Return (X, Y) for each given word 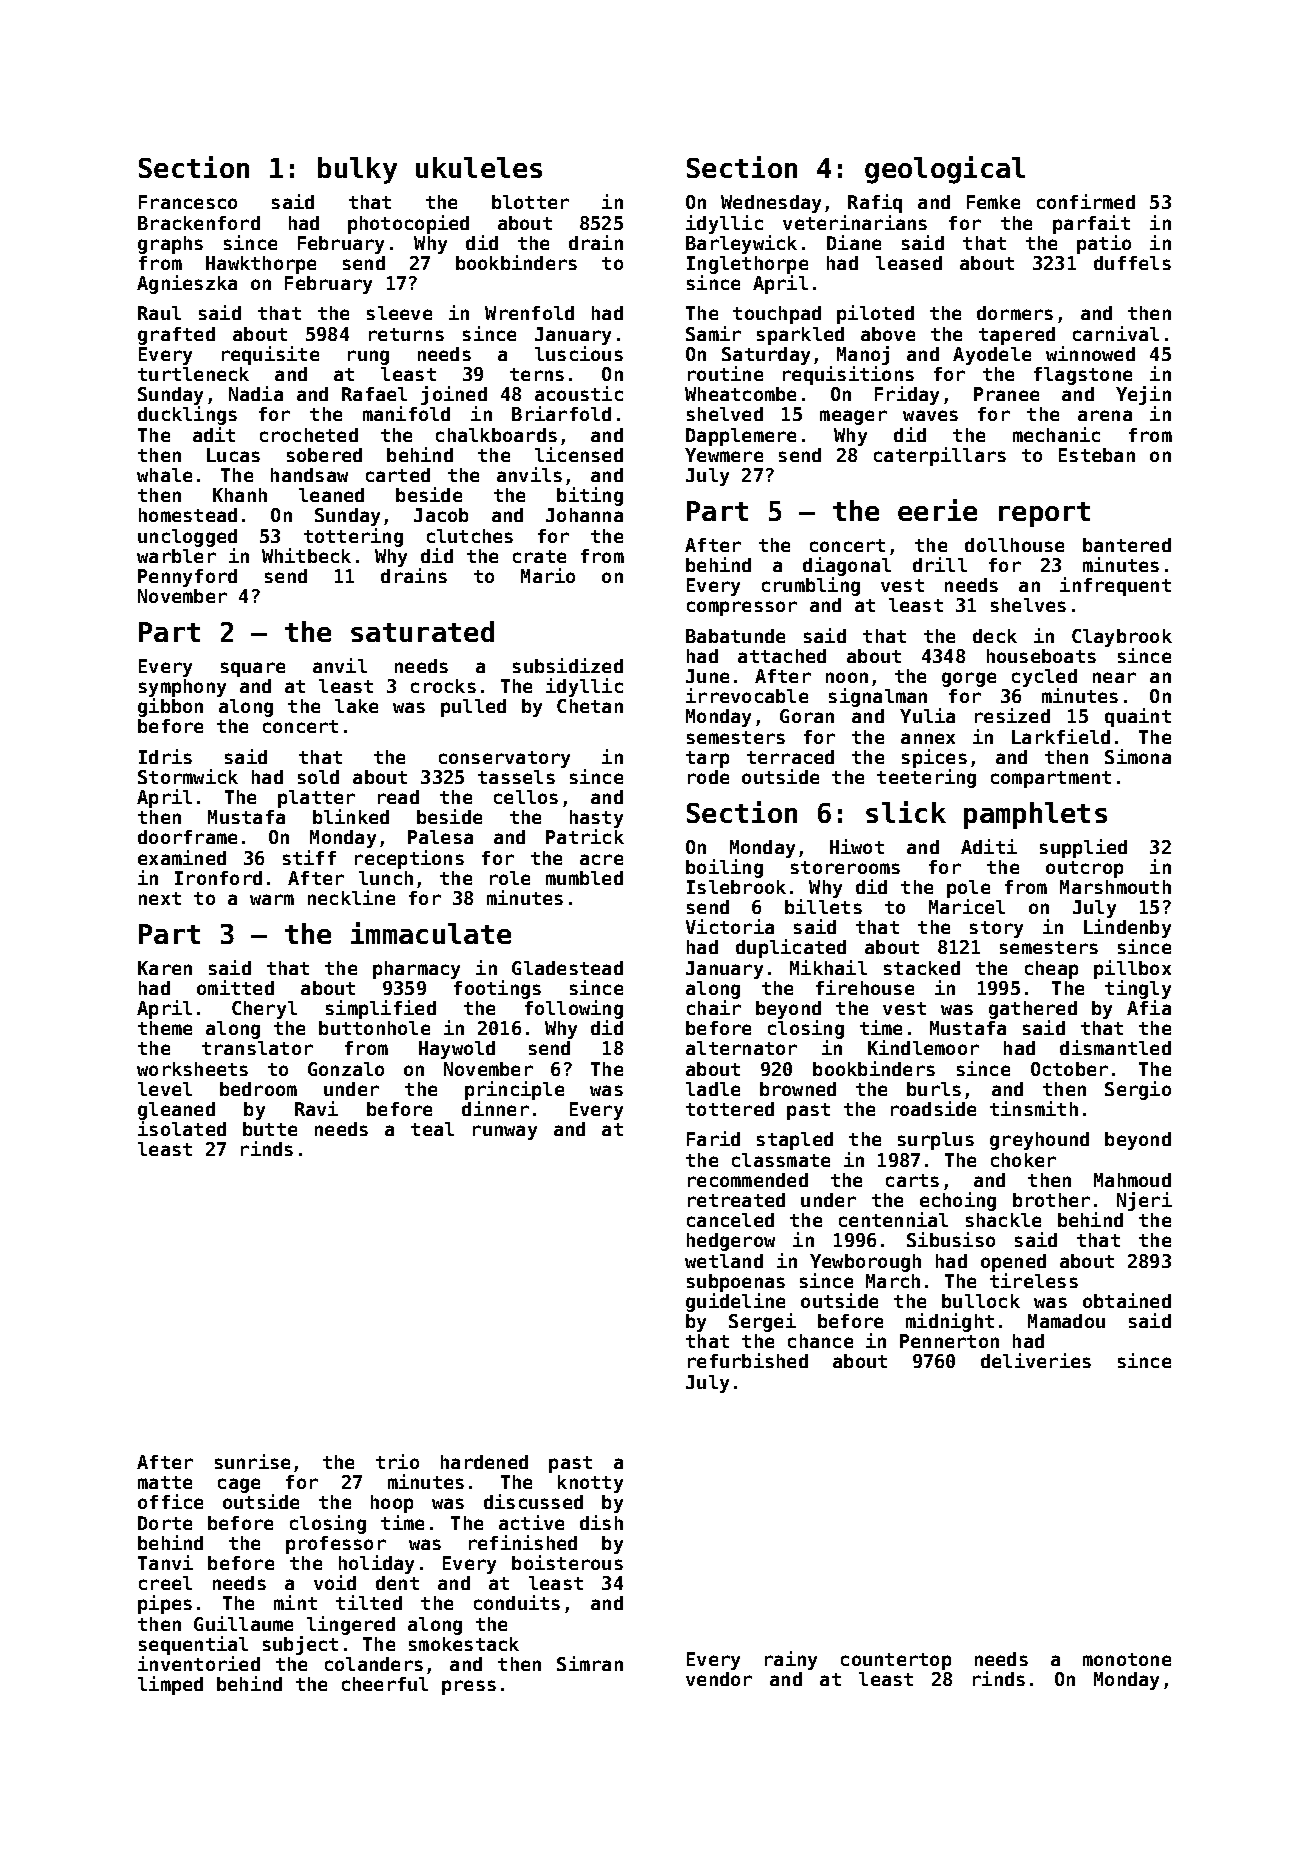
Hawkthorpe (261, 265)
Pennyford (187, 578)
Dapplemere (741, 437)
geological (945, 170)
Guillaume (243, 1623)
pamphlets (1035, 815)
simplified (381, 1009)
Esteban (1097, 455)
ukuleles (479, 167)
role (510, 878)
